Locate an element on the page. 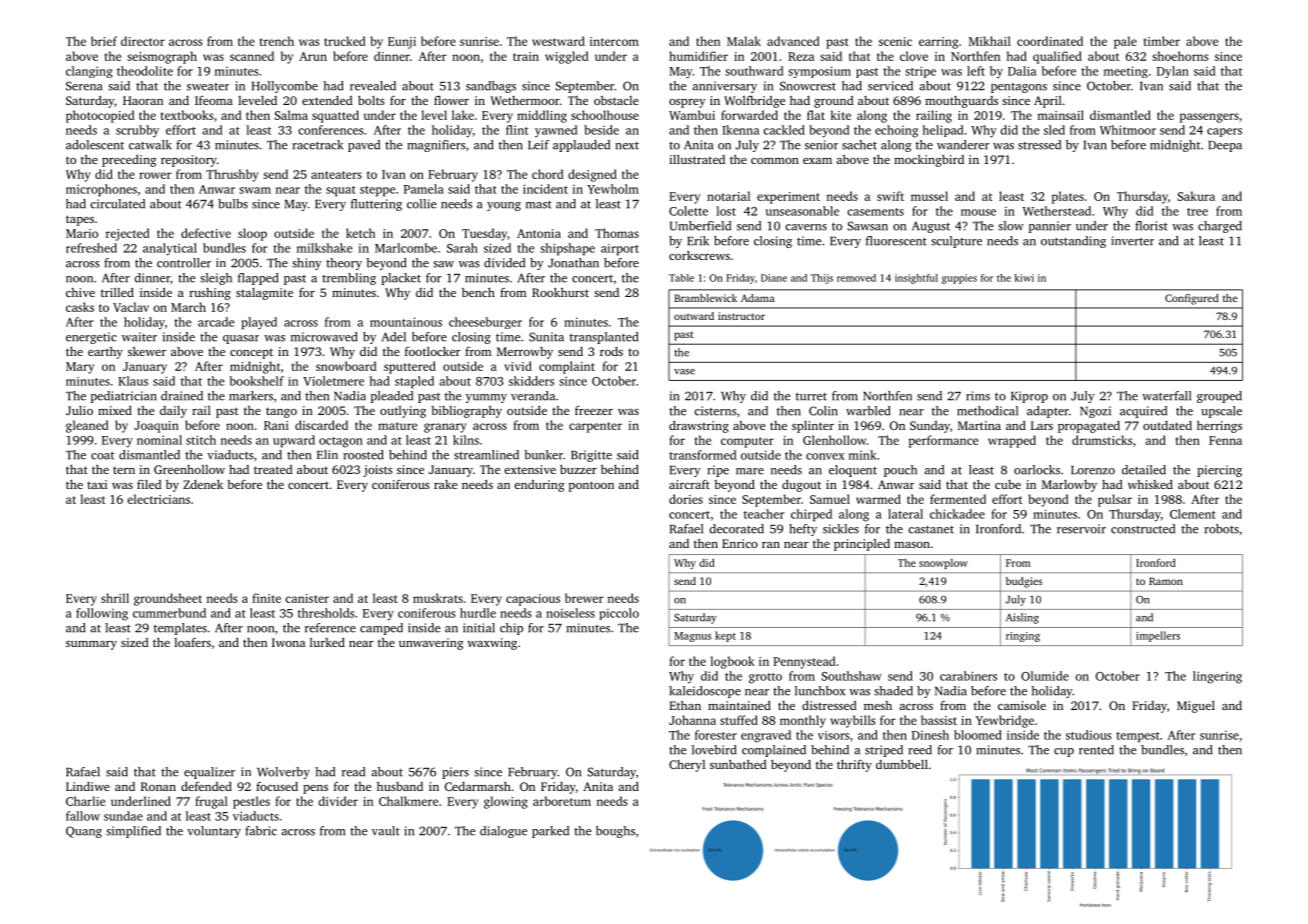 This image has height=924, width=1308. westward is located at coordinates (558, 41).
